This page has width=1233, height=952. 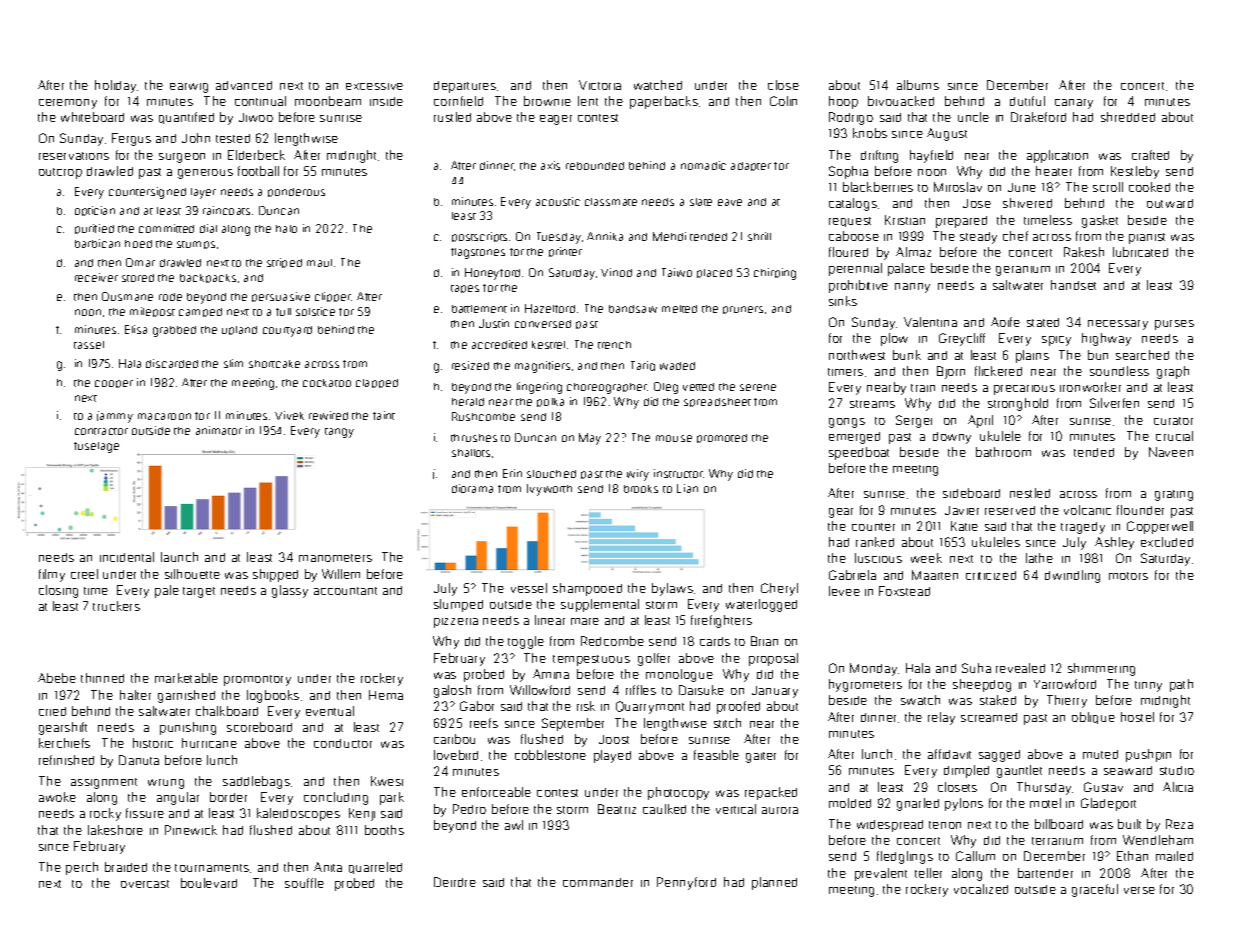 What do you see at coordinates (600, 85) in the page?
I see `Victoria` at bounding box center [600, 85].
